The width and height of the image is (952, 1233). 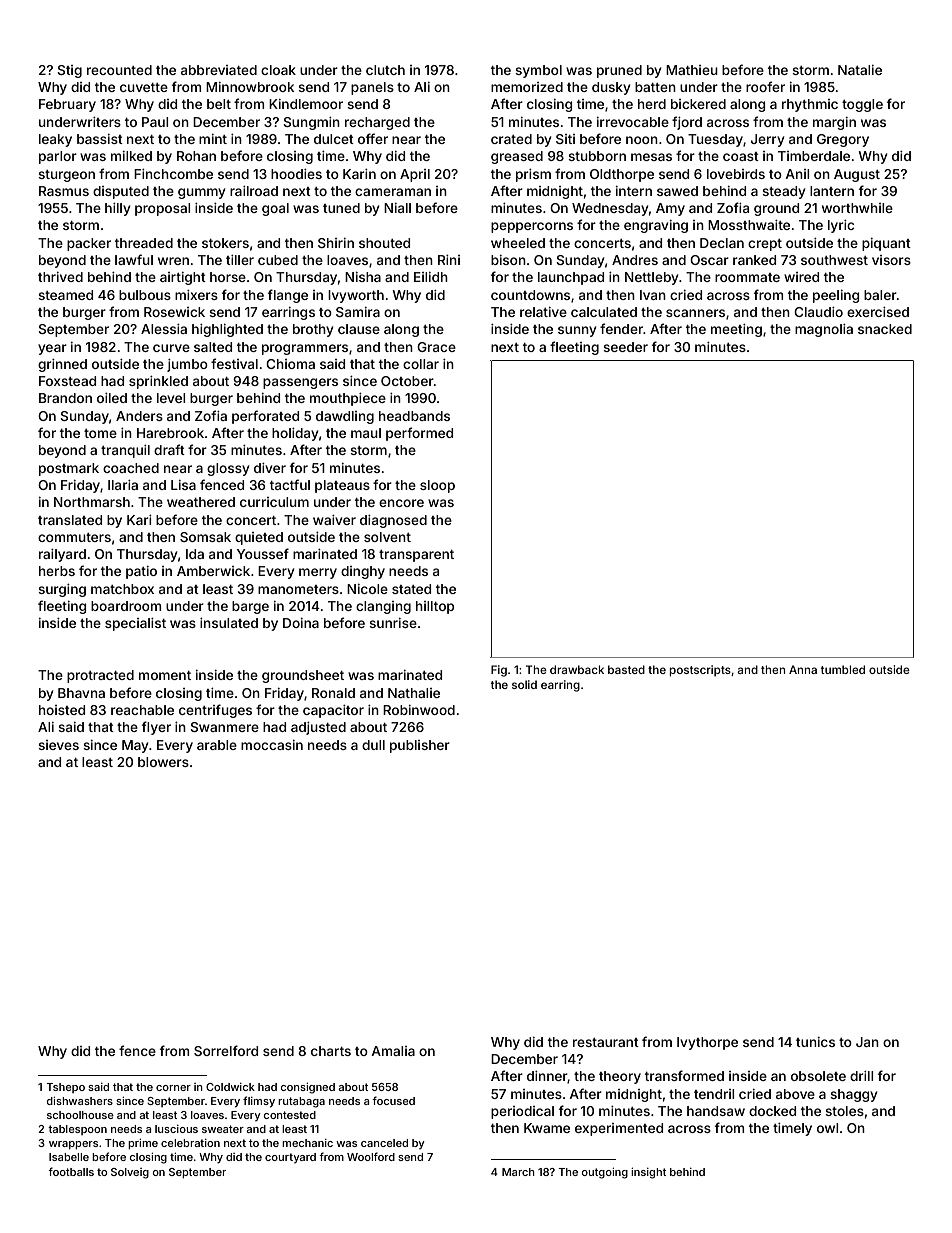 What do you see at coordinates (843, 669) in the image?
I see `tumbled` at bounding box center [843, 669].
